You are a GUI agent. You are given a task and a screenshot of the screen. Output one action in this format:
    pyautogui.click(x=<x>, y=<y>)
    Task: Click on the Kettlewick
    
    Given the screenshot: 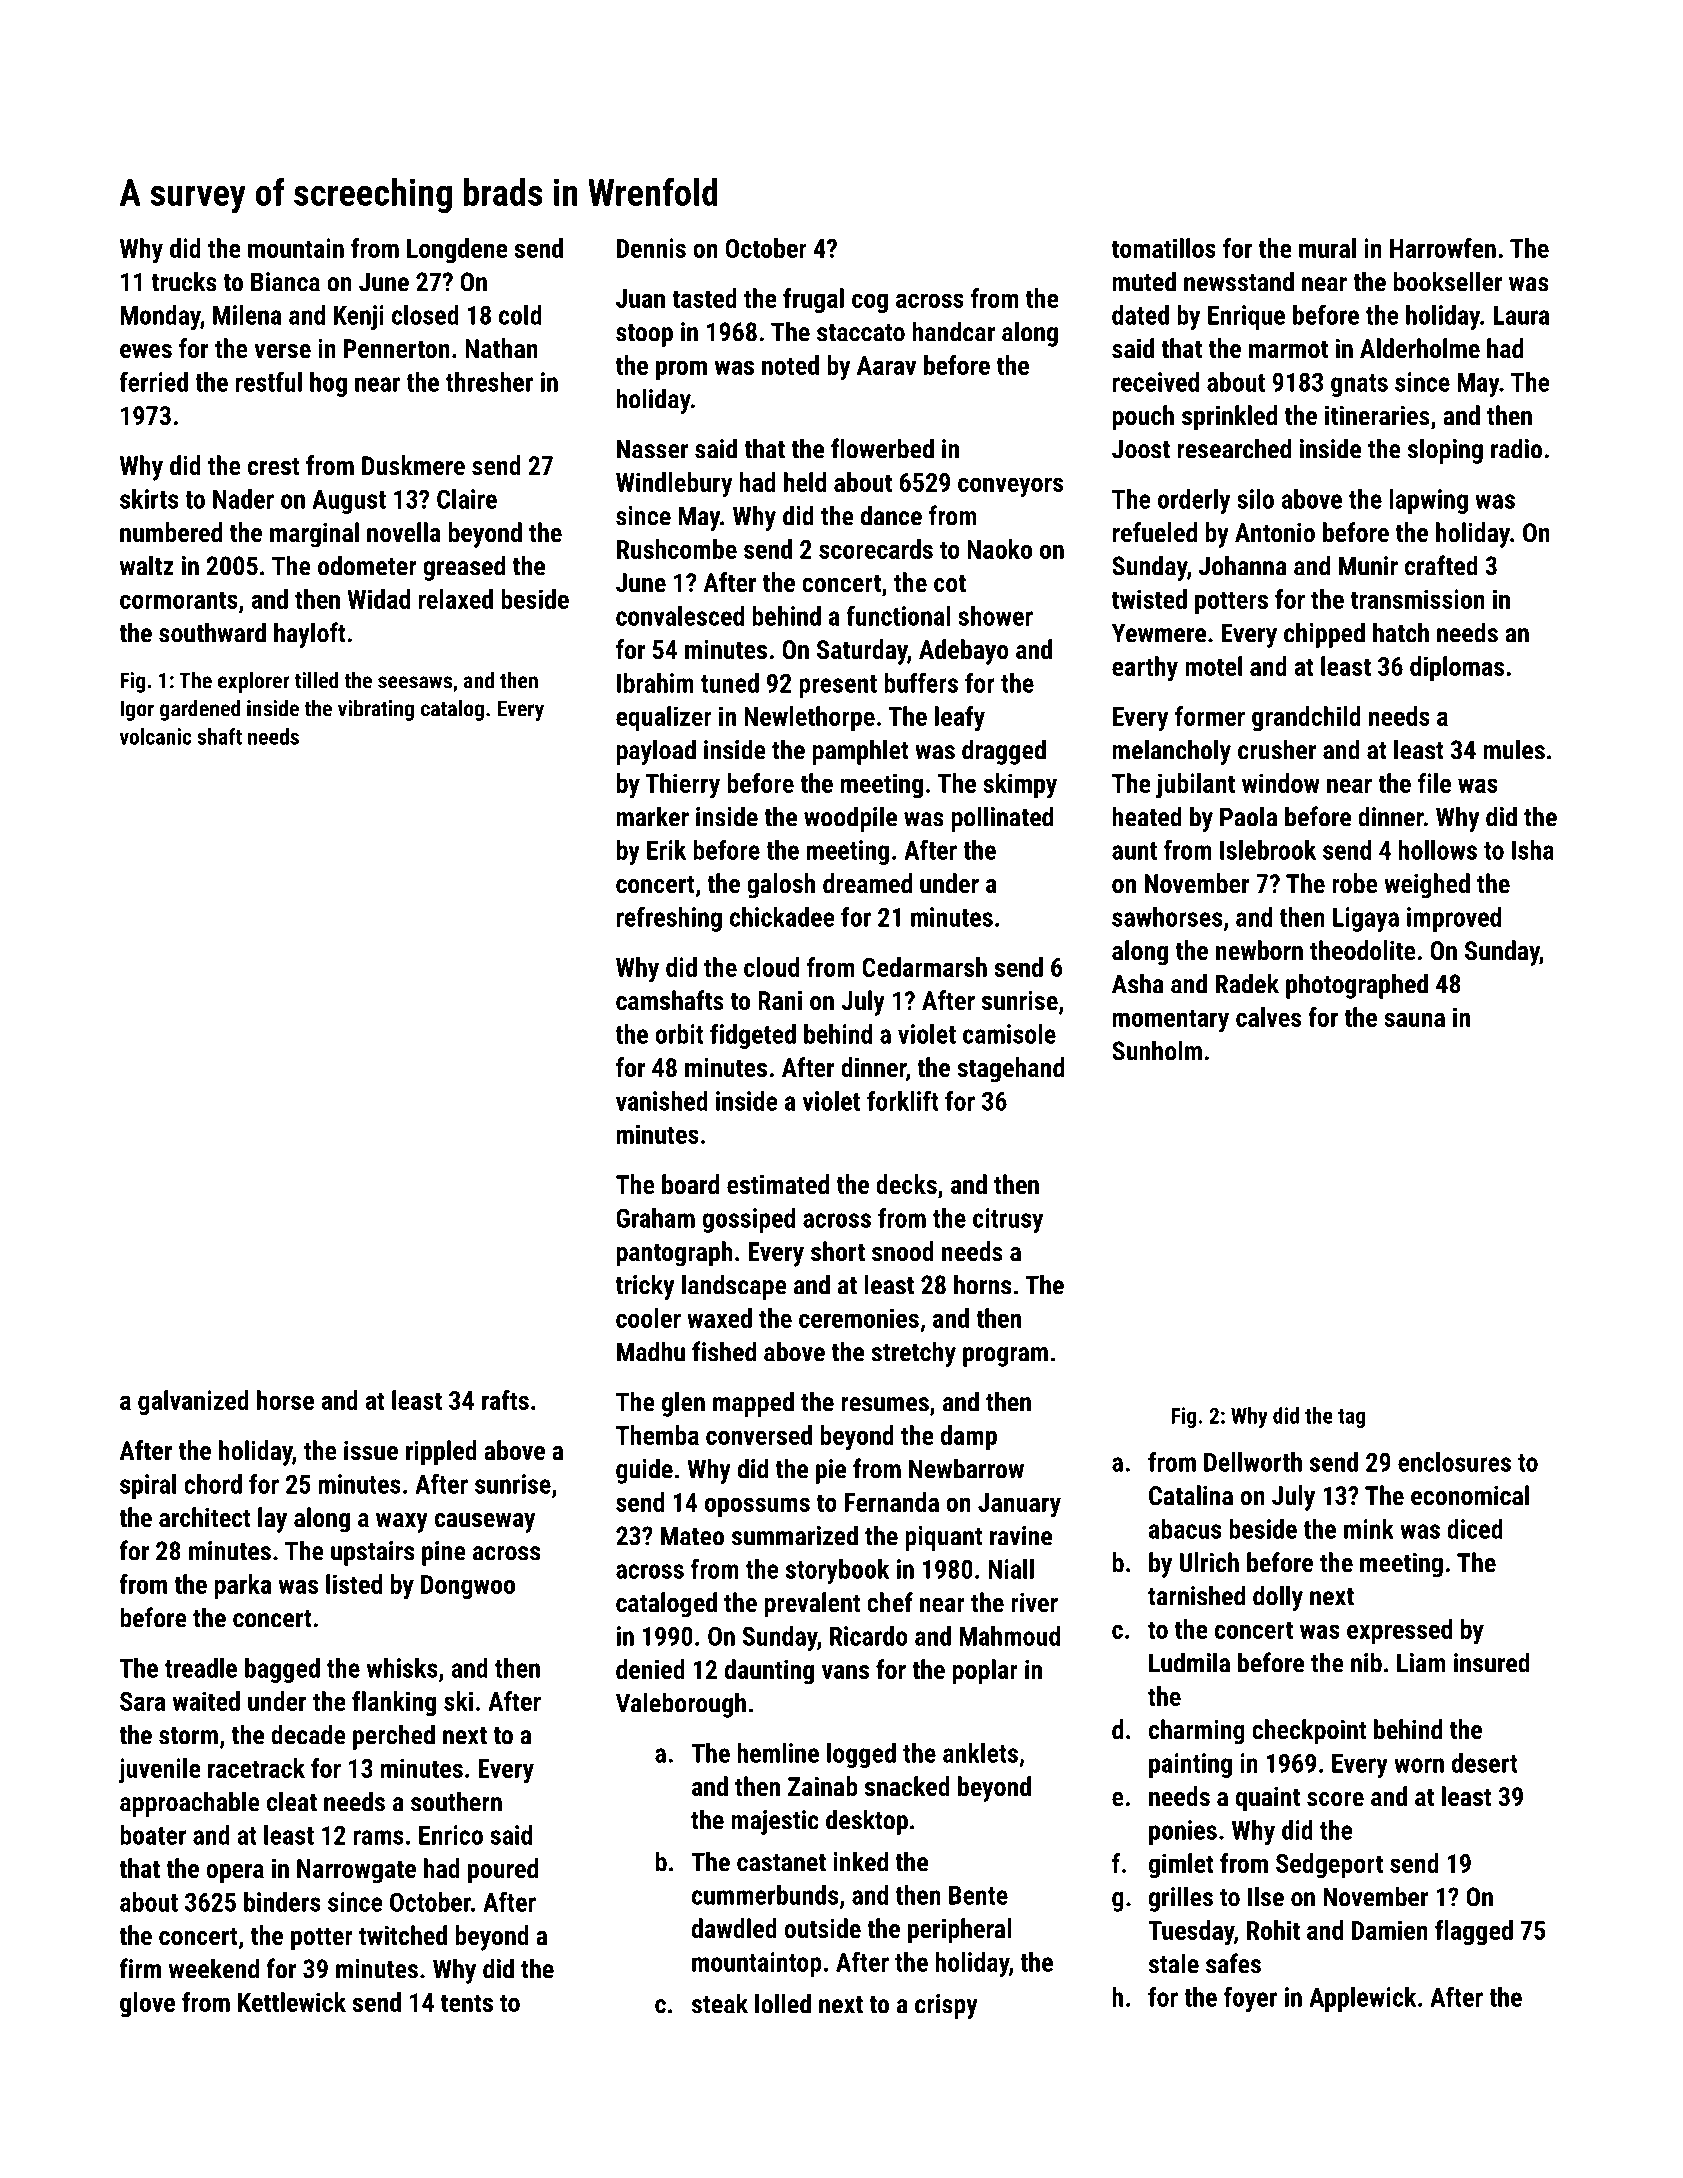 What is the action you would take?
    pyautogui.click(x=292, y=2002)
